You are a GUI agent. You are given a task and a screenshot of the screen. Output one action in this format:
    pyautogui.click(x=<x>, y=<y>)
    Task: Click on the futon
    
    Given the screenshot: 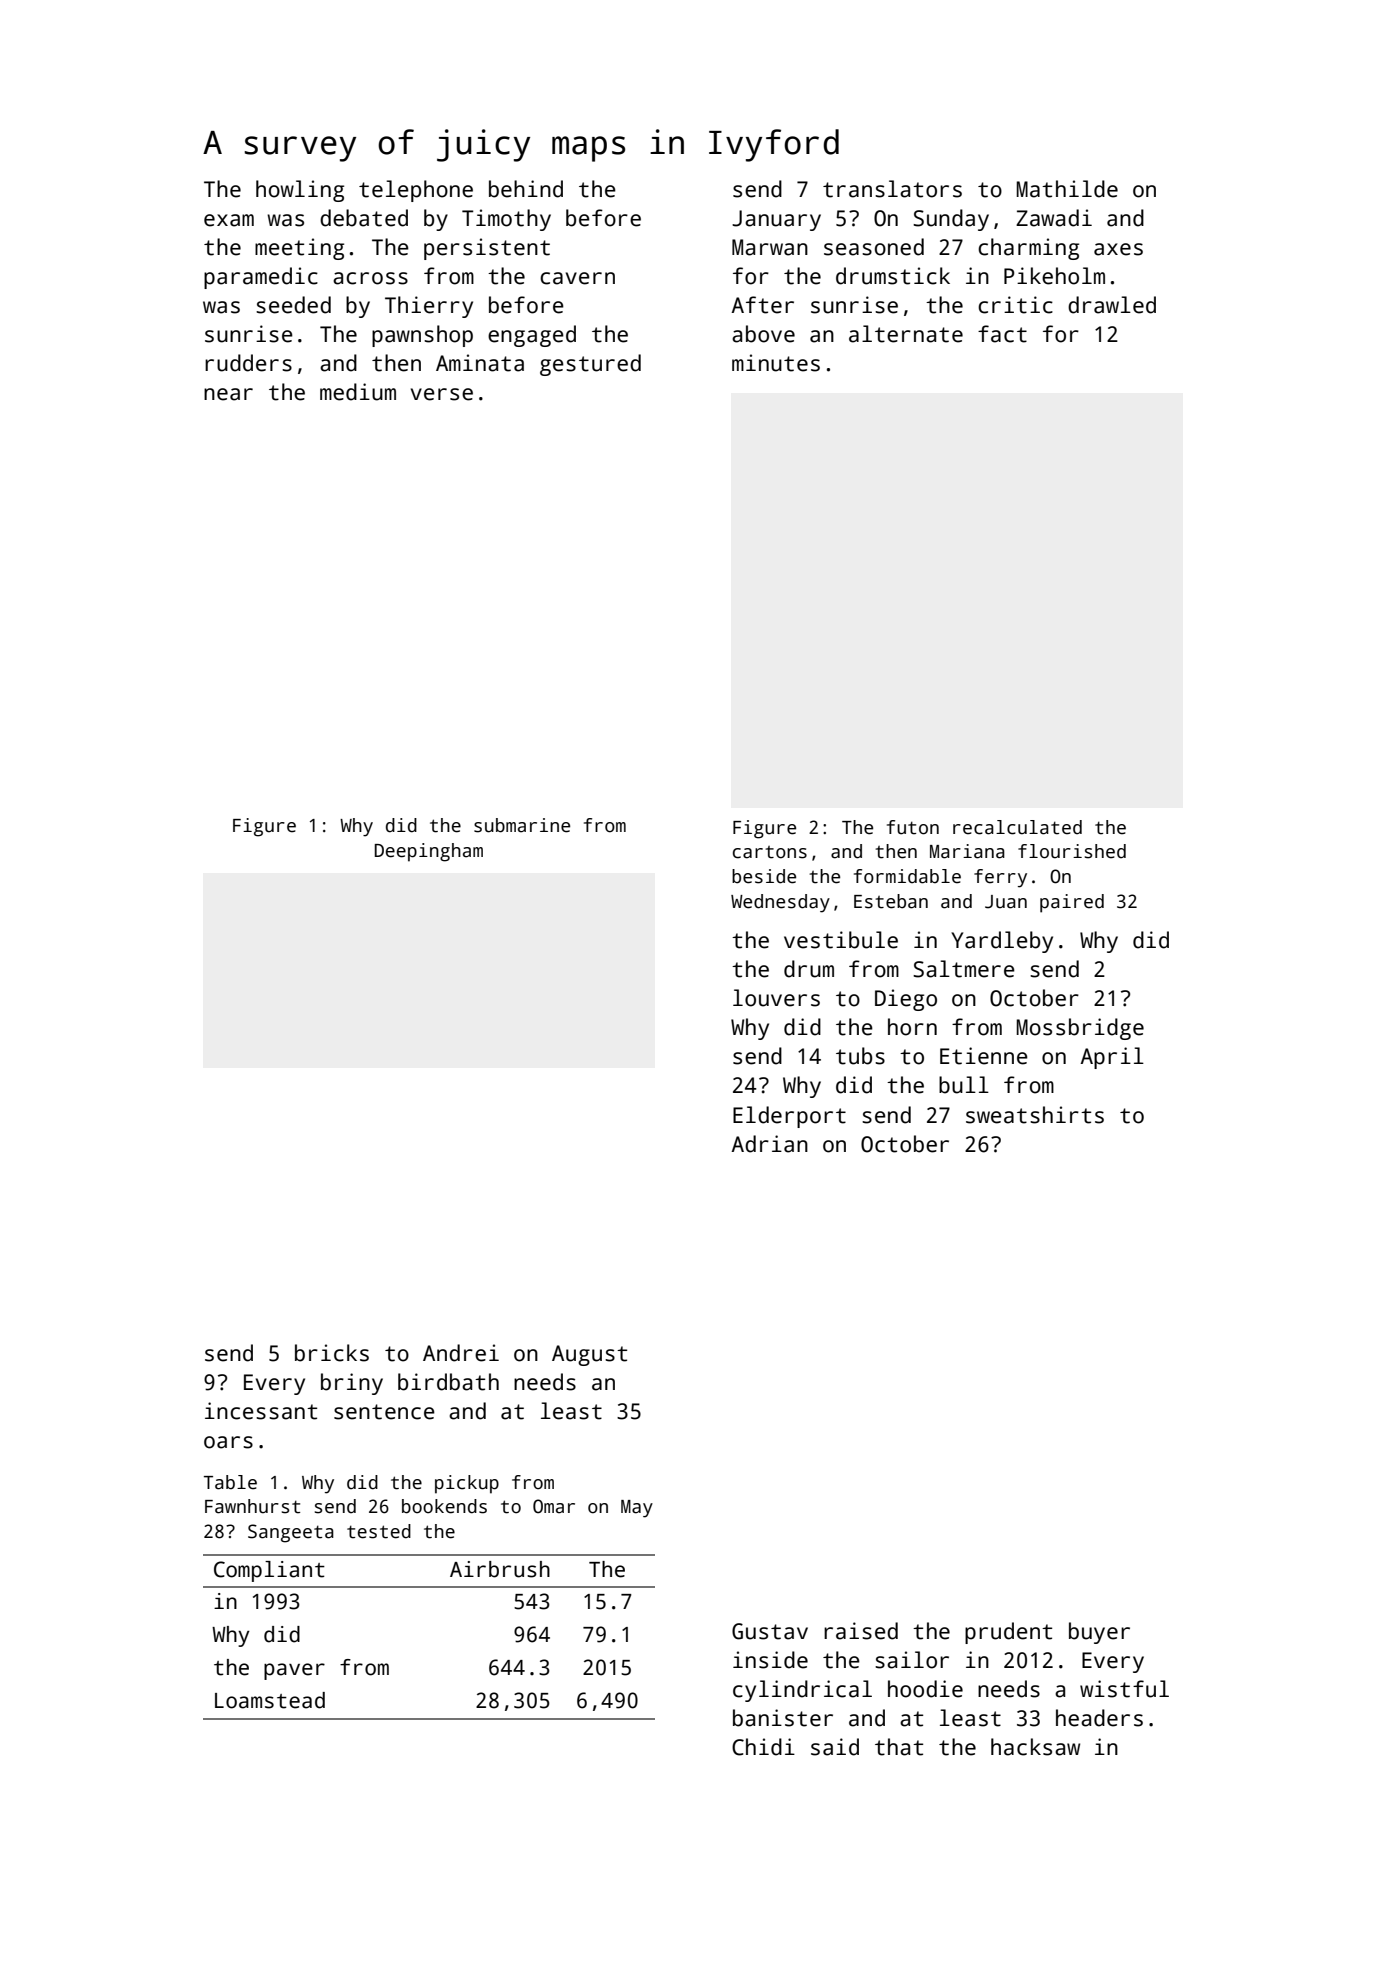 What is the action you would take?
    pyautogui.click(x=913, y=827)
